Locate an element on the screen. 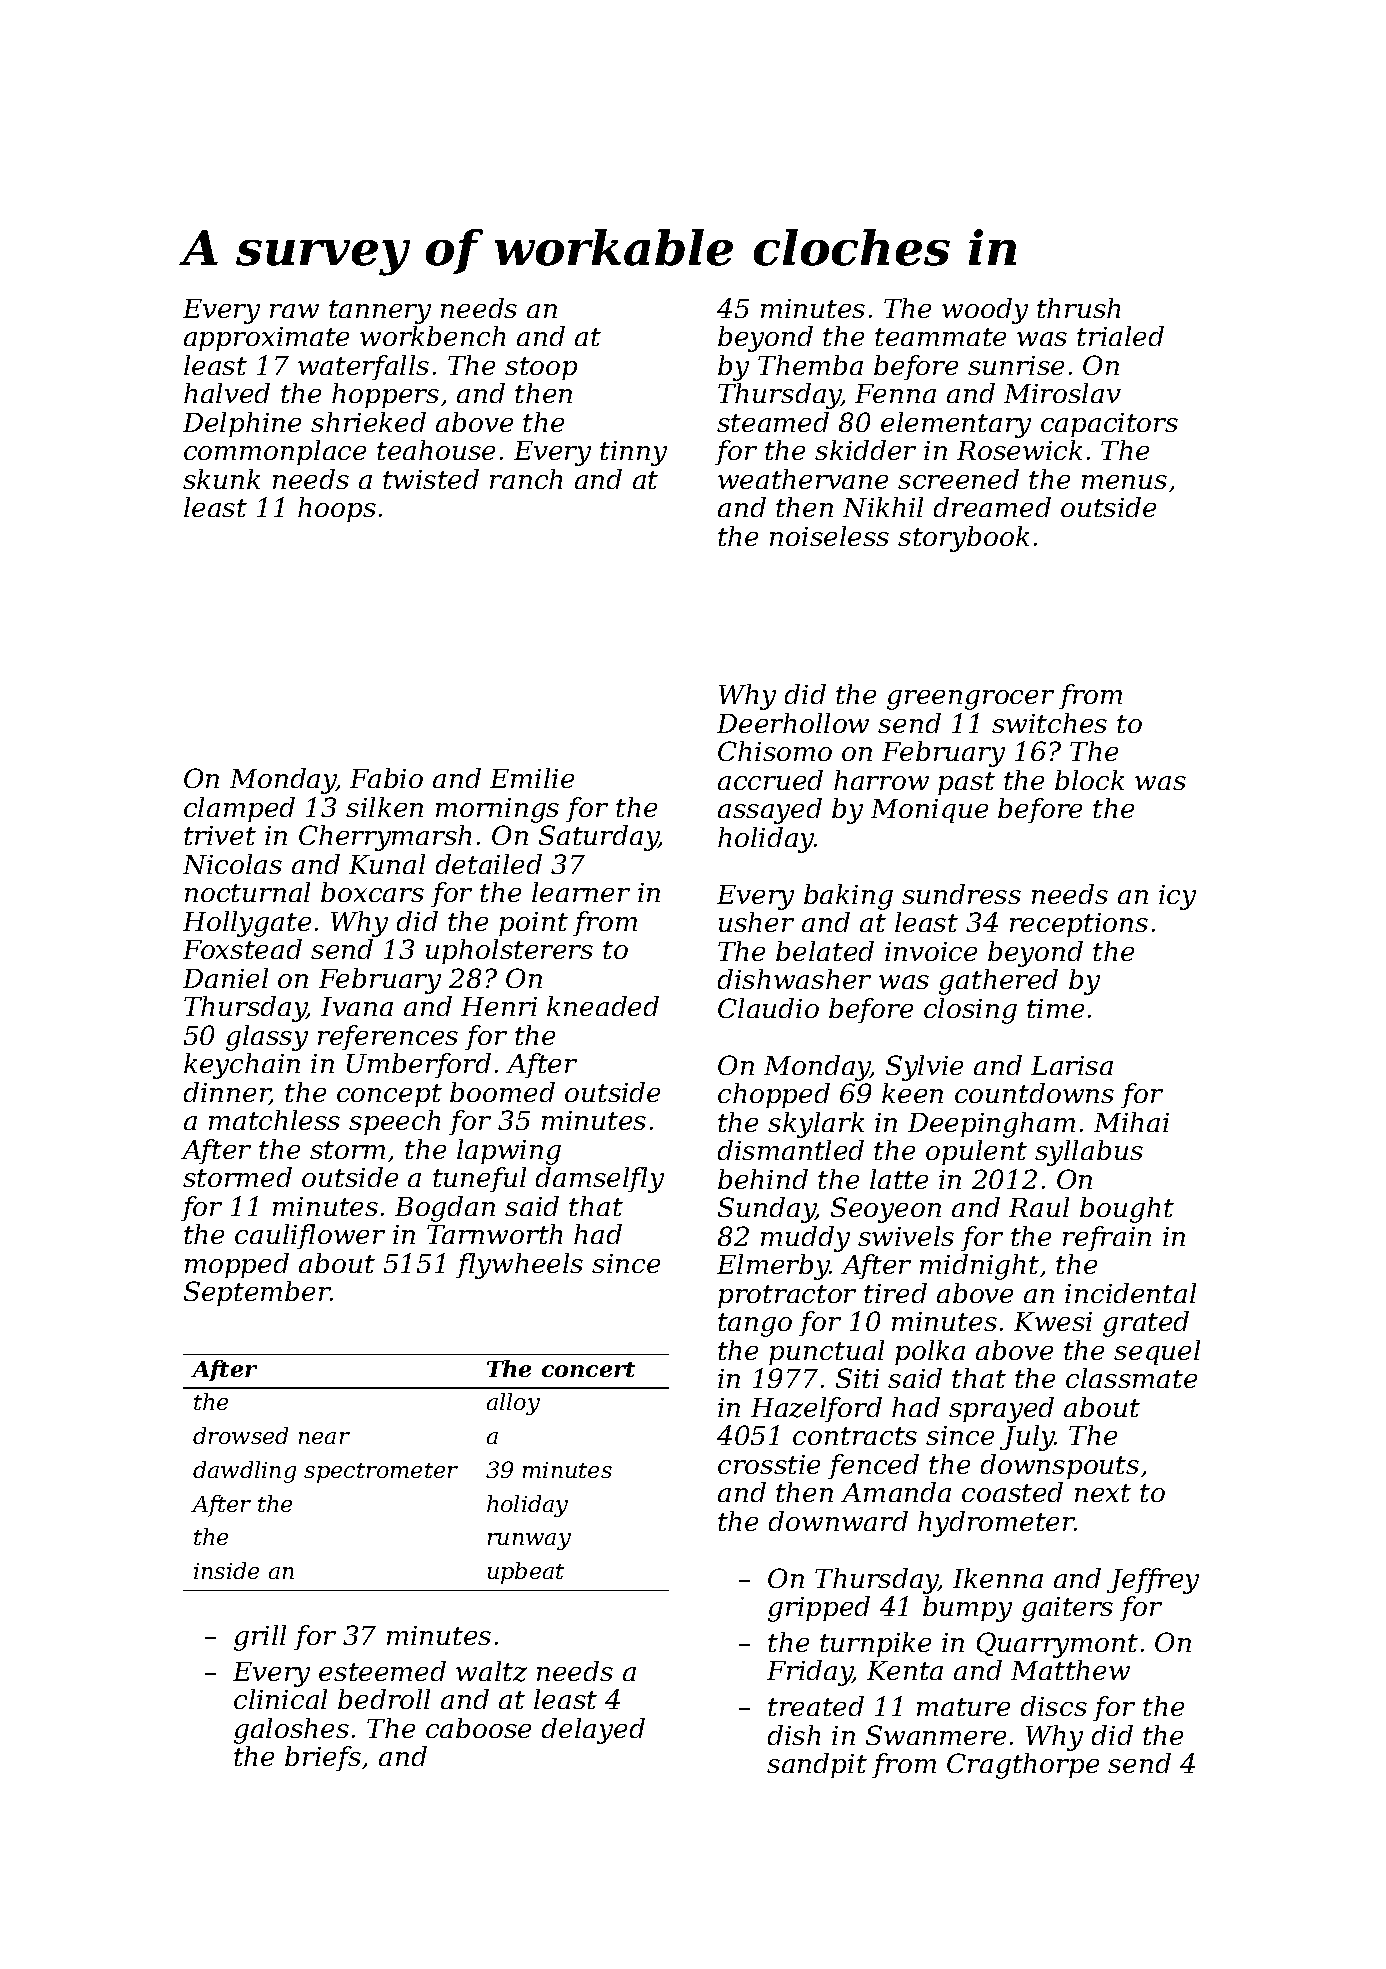  Themba is located at coordinates (810, 365).
